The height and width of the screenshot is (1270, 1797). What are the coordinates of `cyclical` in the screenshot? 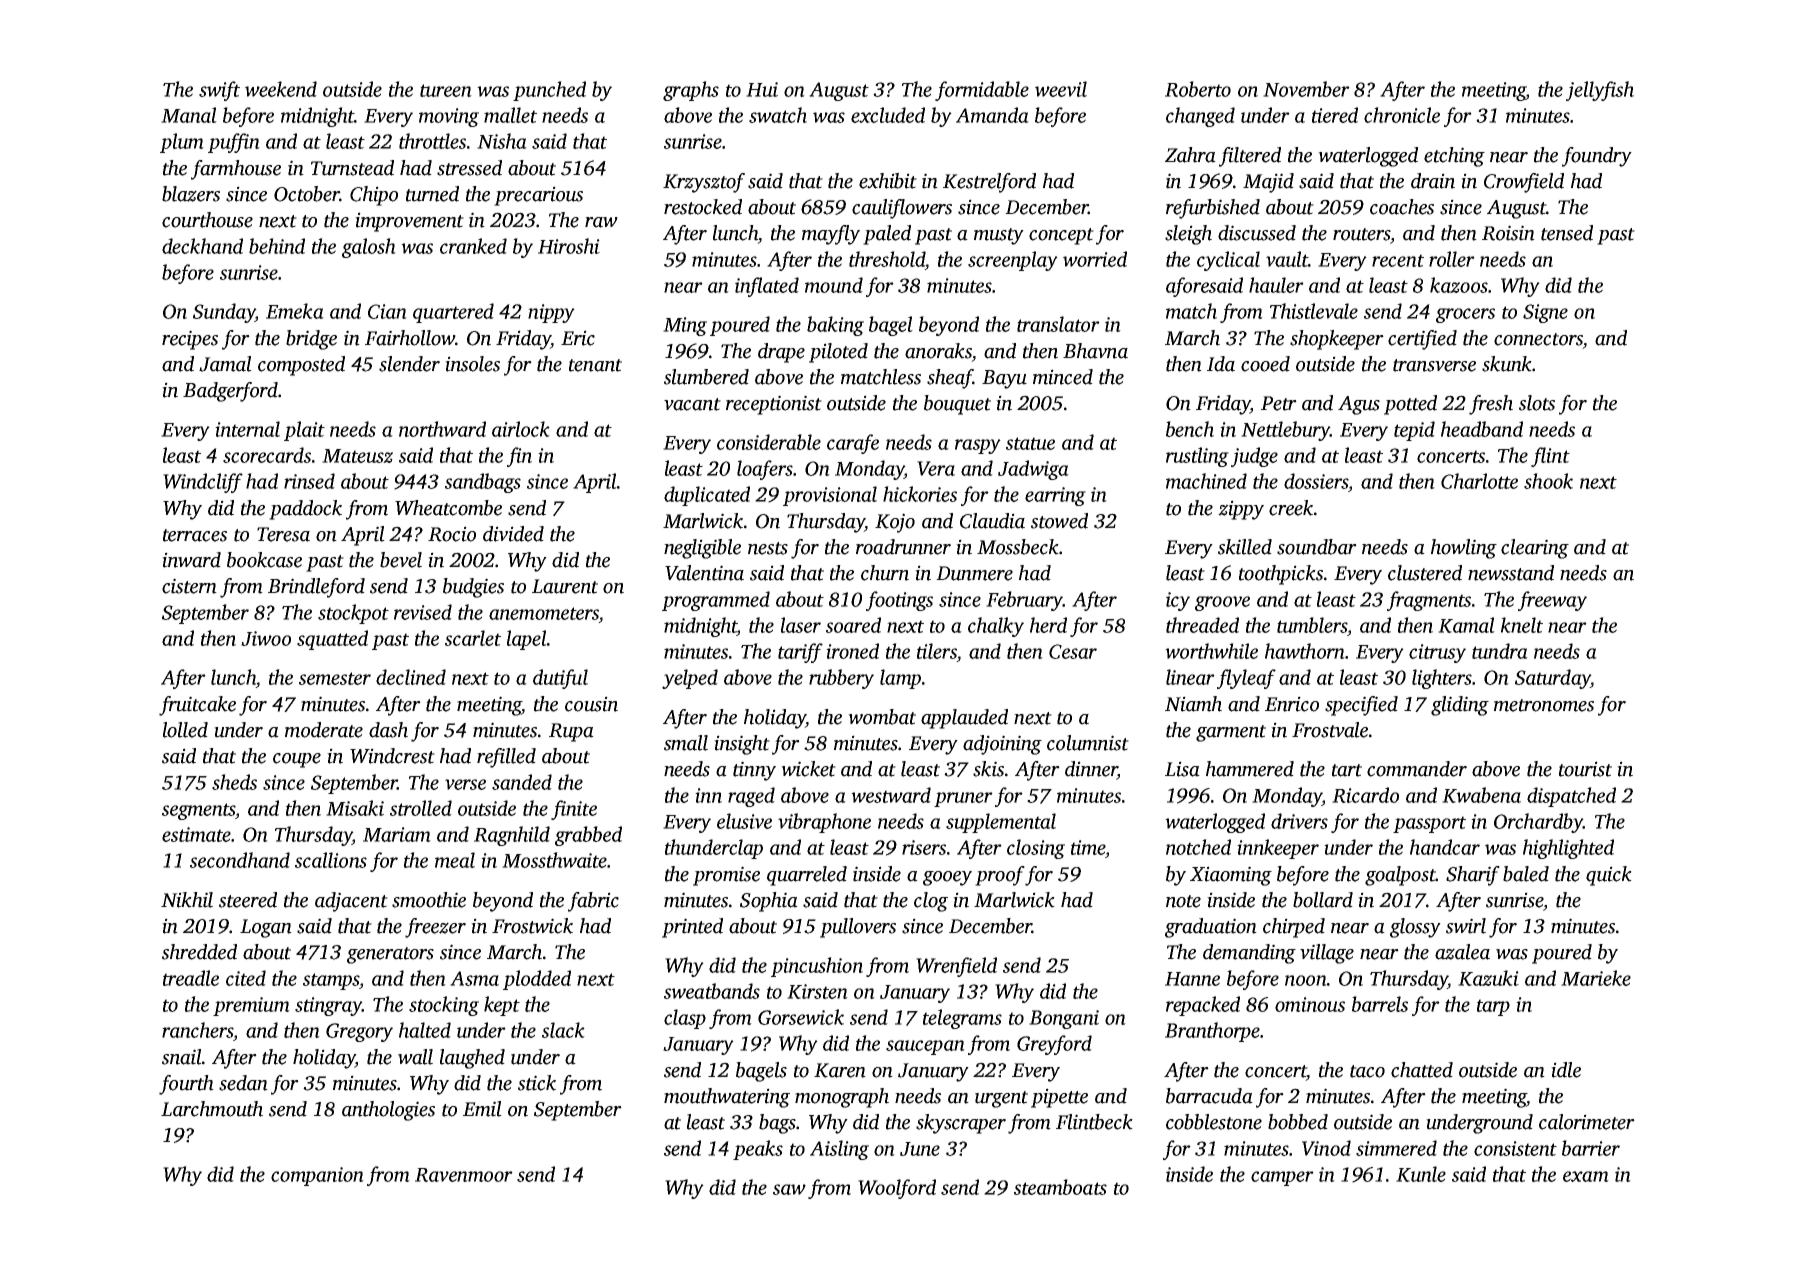 It's located at (1228, 261).
